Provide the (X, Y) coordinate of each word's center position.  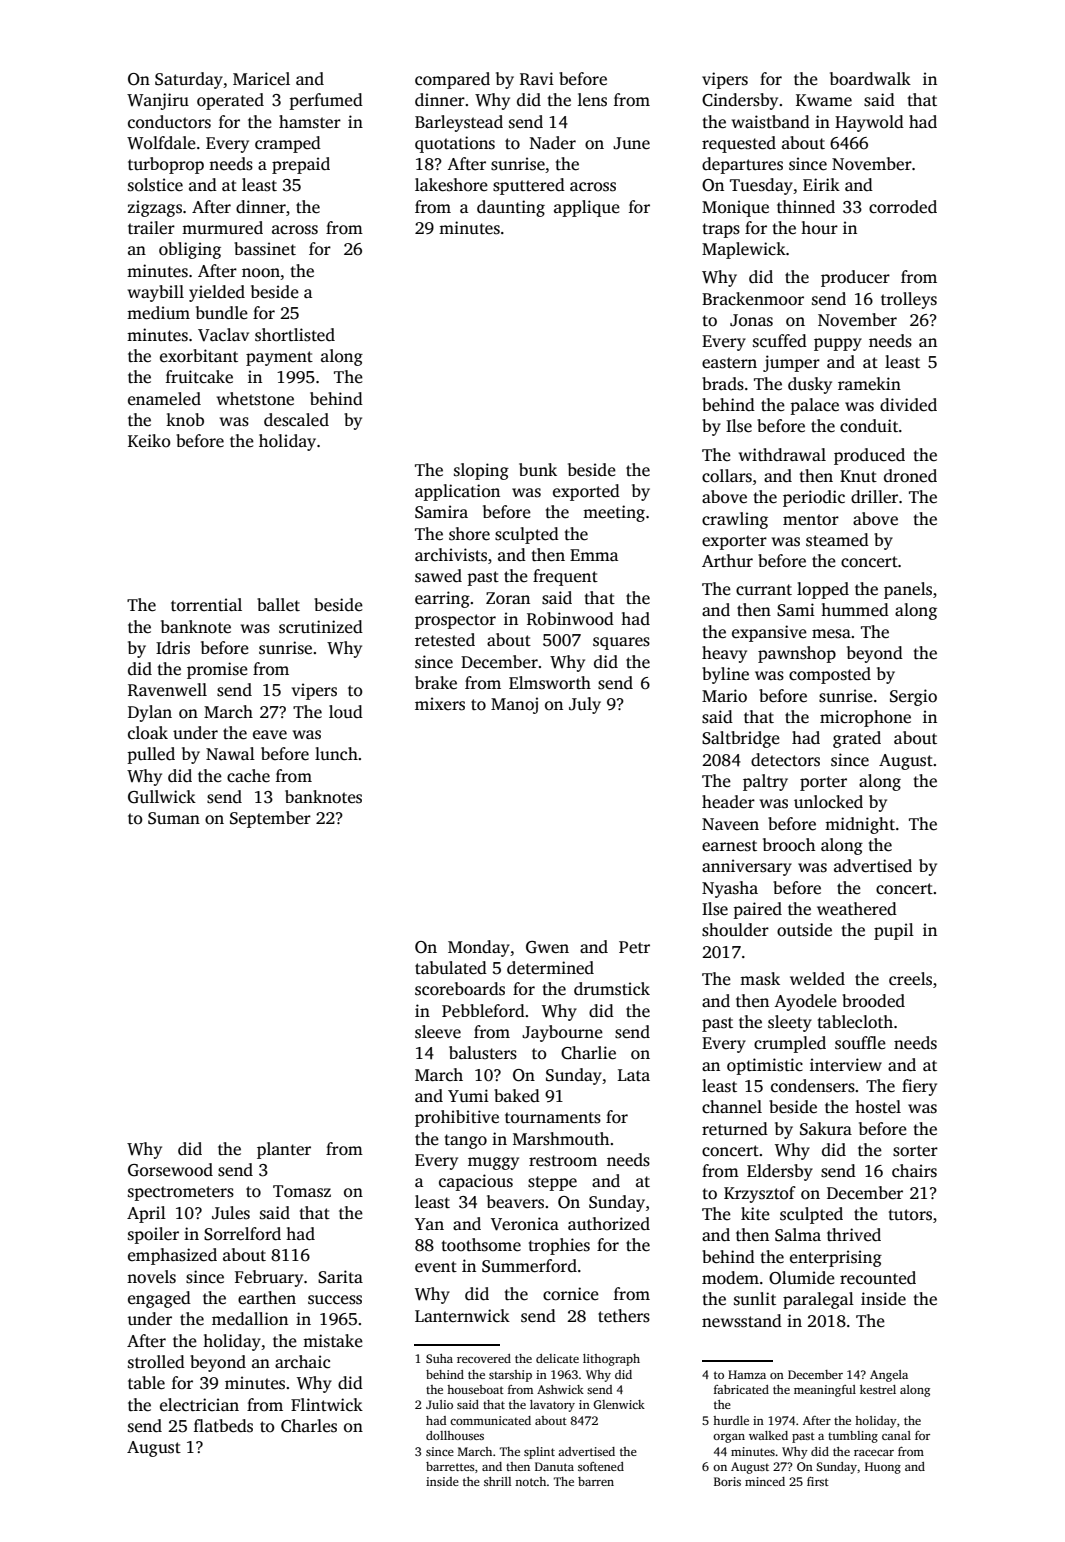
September (270, 819)
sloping (481, 471)
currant (764, 590)
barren (596, 1481)
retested (445, 640)
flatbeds (223, 1426)
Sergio (913, 697)
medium (158, 313)
